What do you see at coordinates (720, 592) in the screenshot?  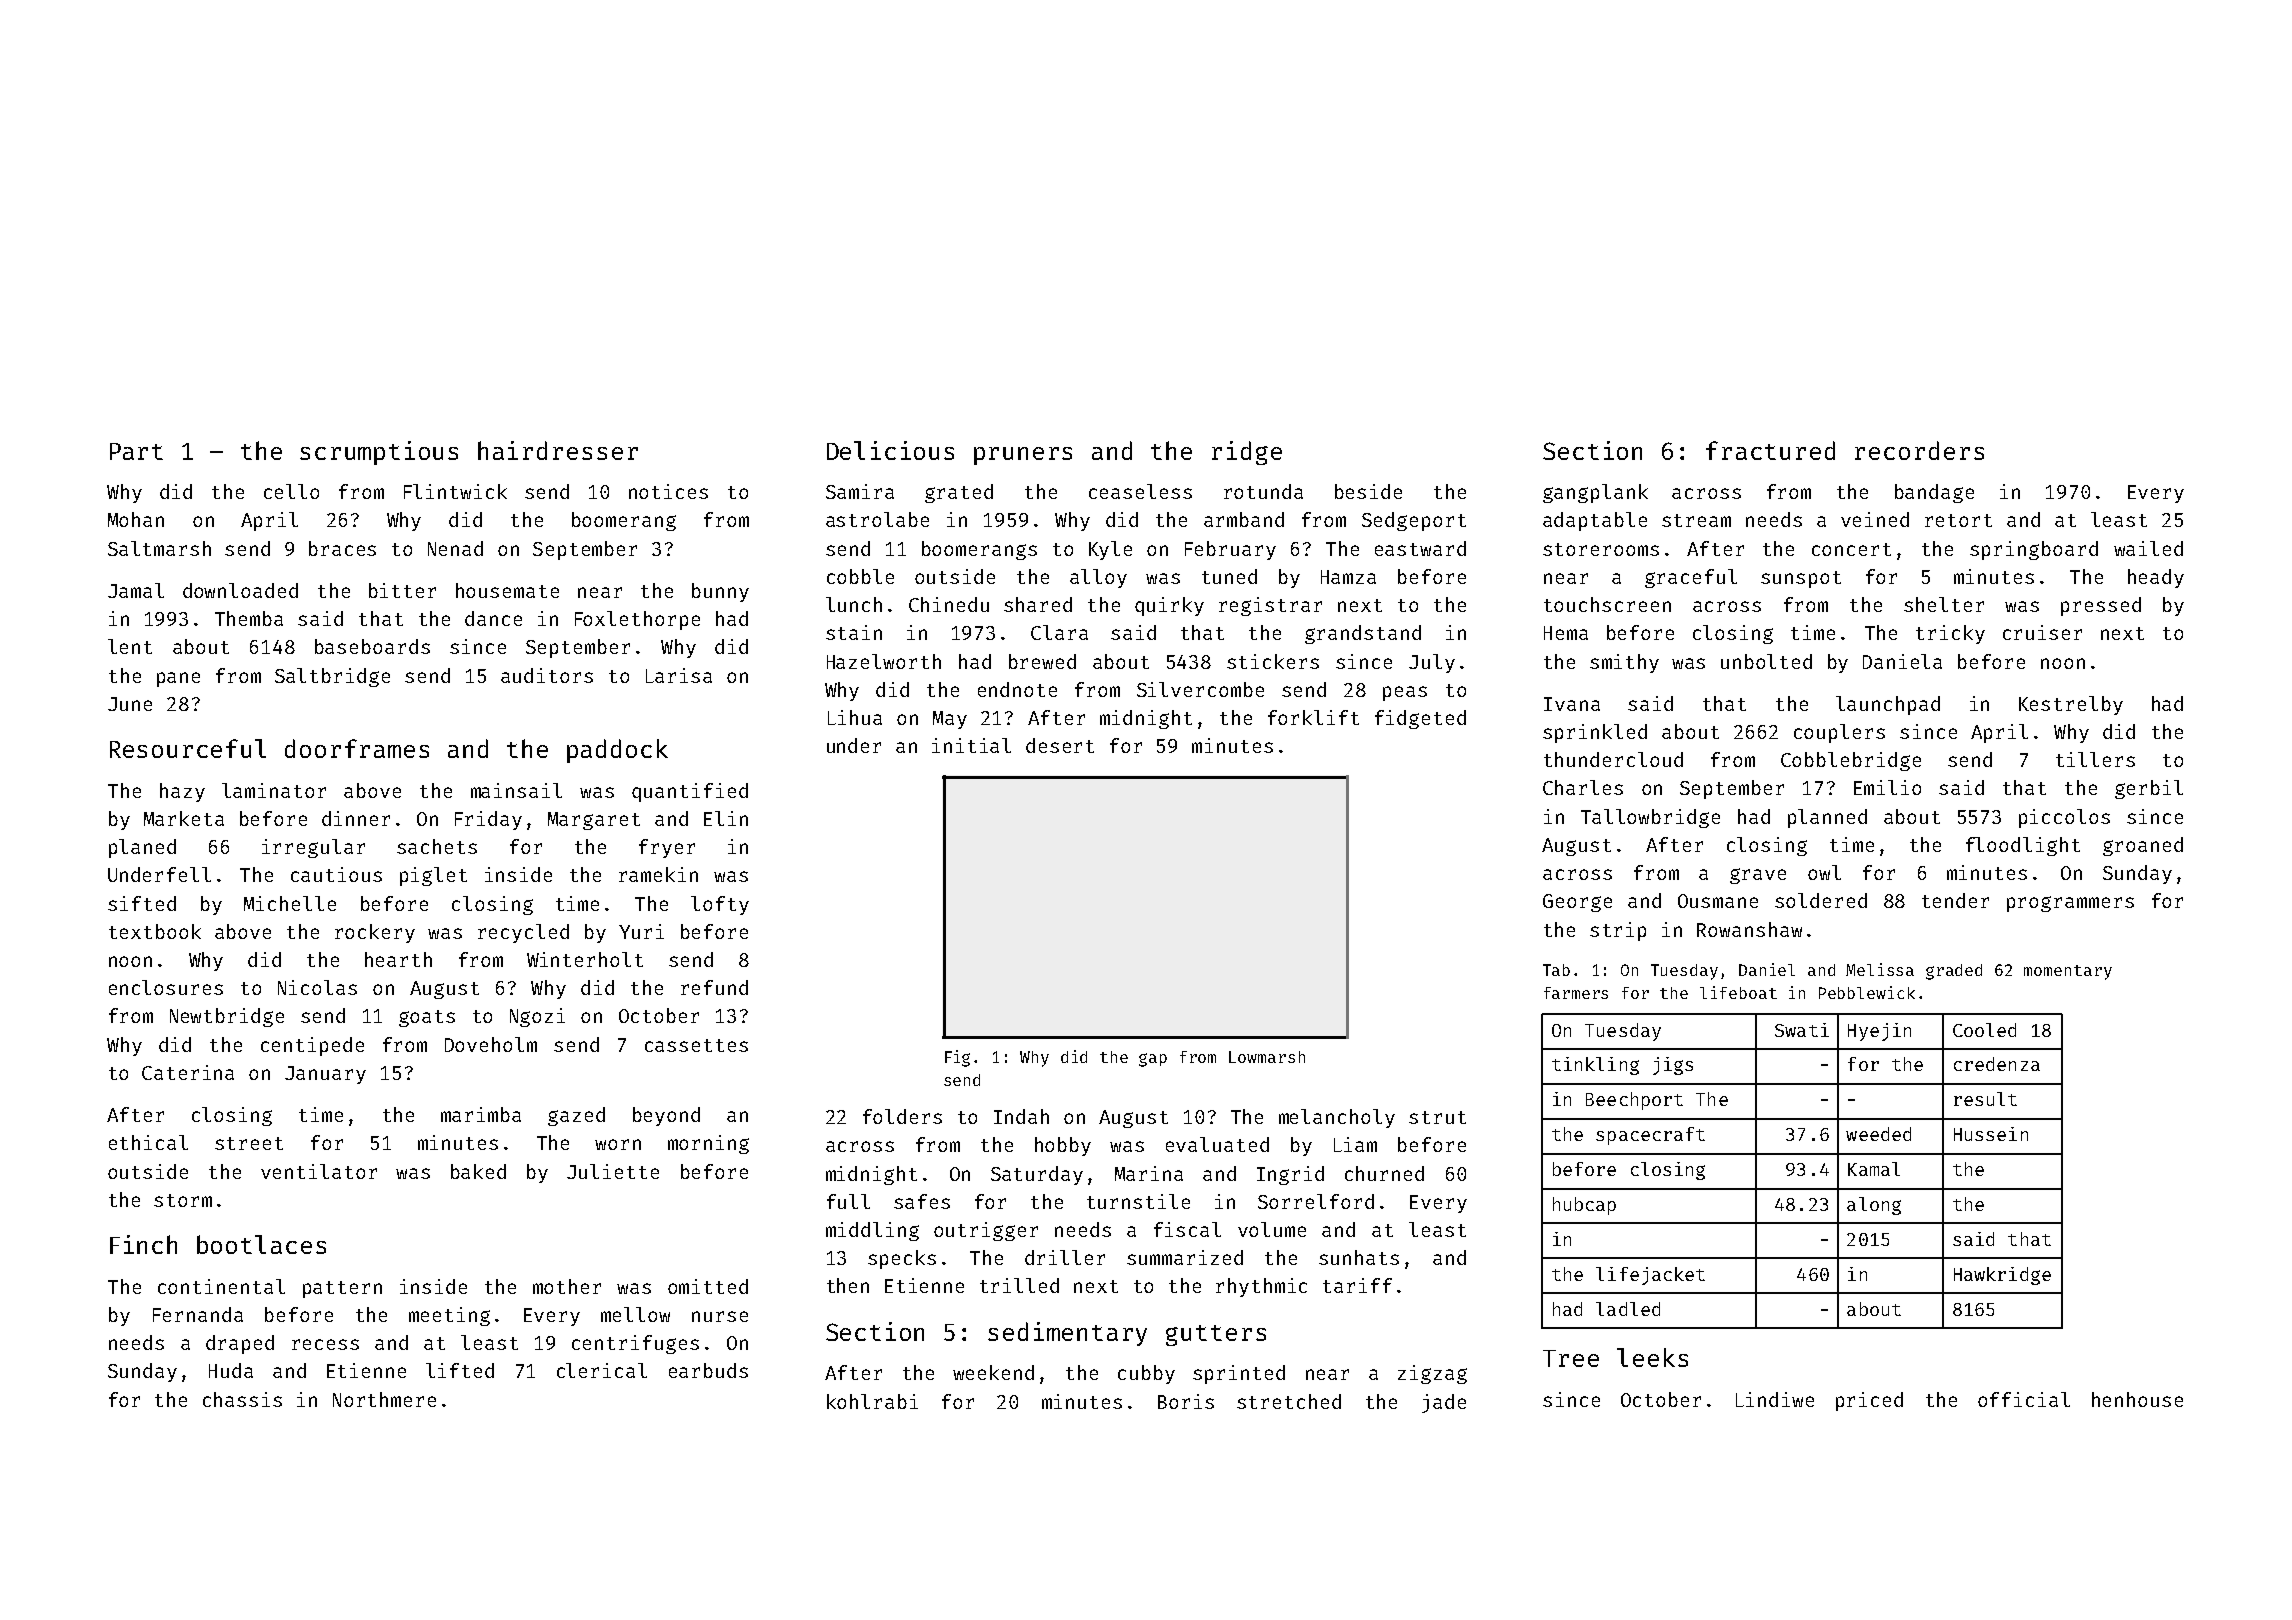 I see `bunny` at bounding box center [720, 592].
